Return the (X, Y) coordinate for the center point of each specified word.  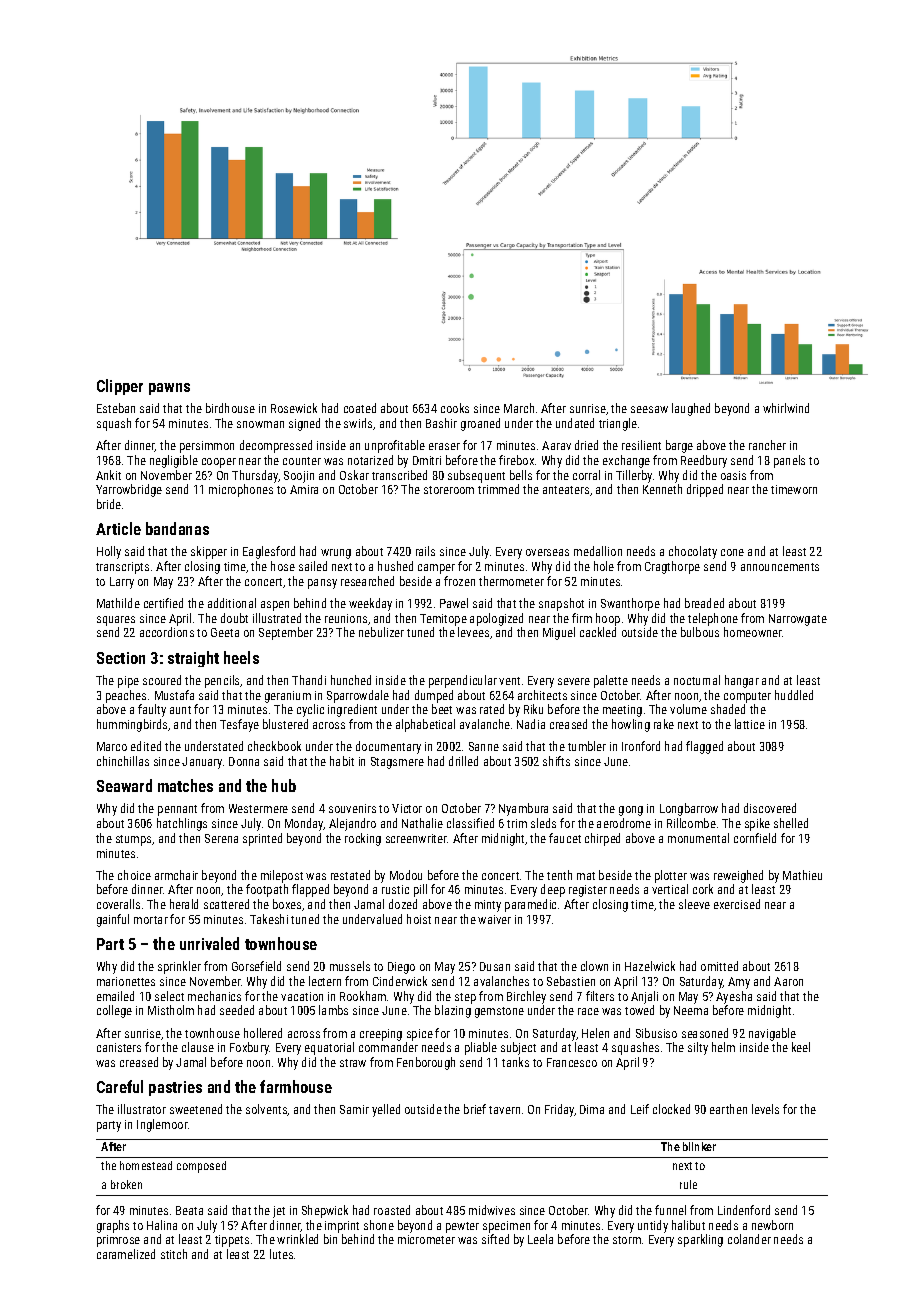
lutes (281, 1254)
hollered (263, 1033)
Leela (540, 1239)
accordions (167, 632)
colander (749, 1239)
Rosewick (294, 408)
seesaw (649, 409)
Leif (640, 1109)
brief (475, 1109)
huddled (794, 695)
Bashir (441, 423)
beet (442, 709)
